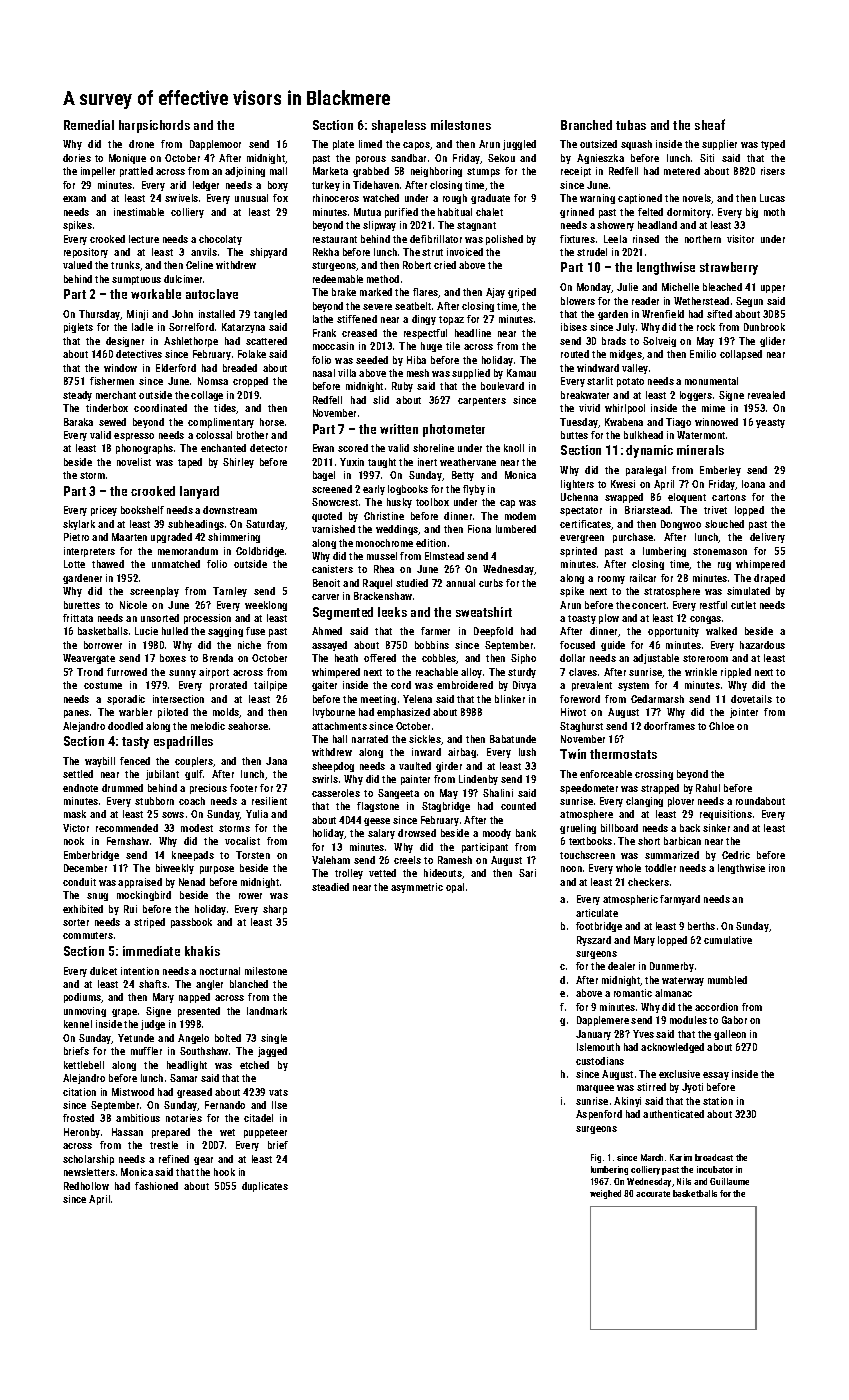 The width and height of the screenshot is (849, 1400). Describe the element at coordinates (701, 926) in the screenshot. I see `berths` at that location.
